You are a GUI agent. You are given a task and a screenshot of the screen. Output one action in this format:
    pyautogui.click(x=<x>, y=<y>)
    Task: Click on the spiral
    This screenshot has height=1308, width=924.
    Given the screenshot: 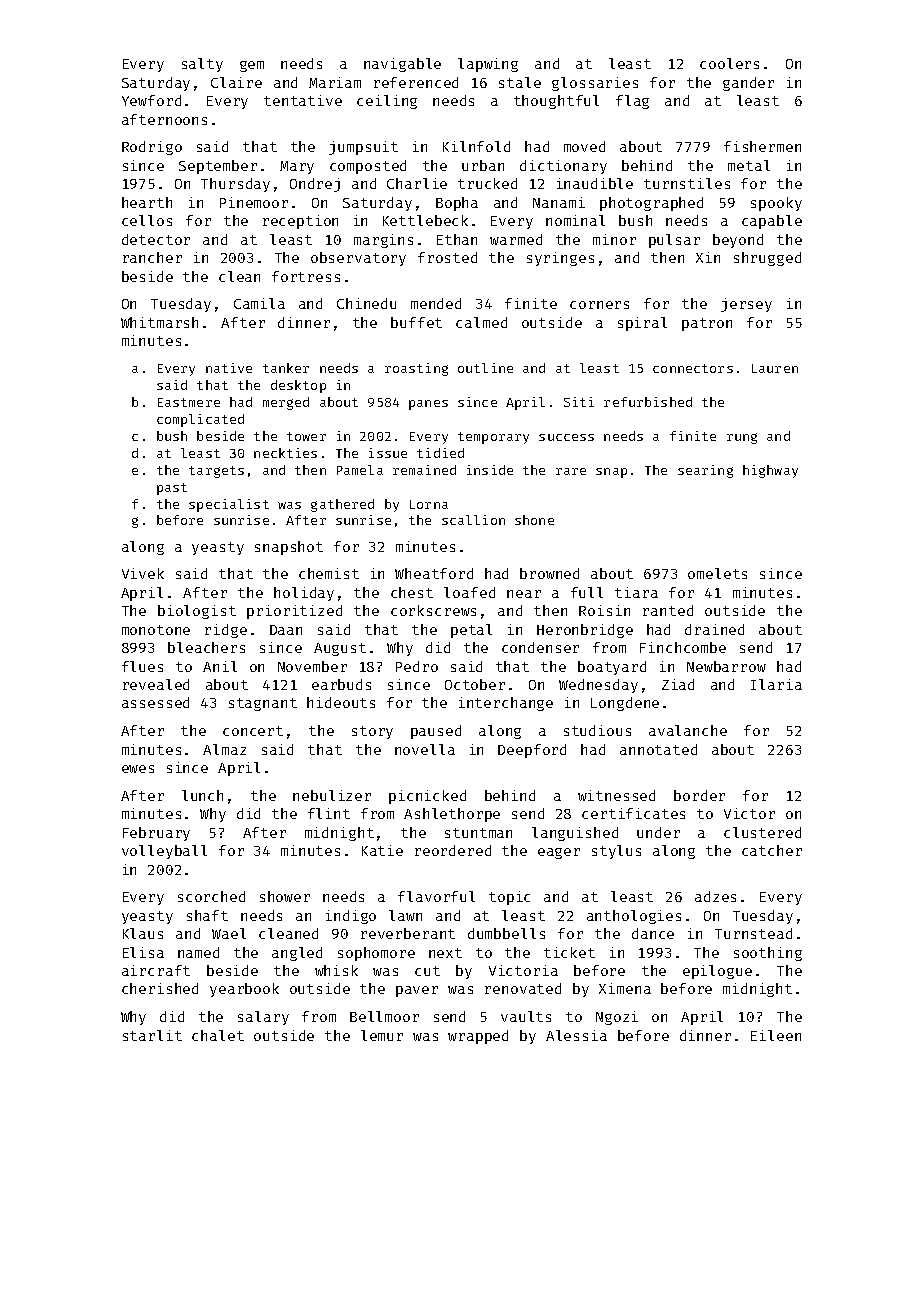 What is the action you would take?
    pyautogui.click(x=642, y=324)
